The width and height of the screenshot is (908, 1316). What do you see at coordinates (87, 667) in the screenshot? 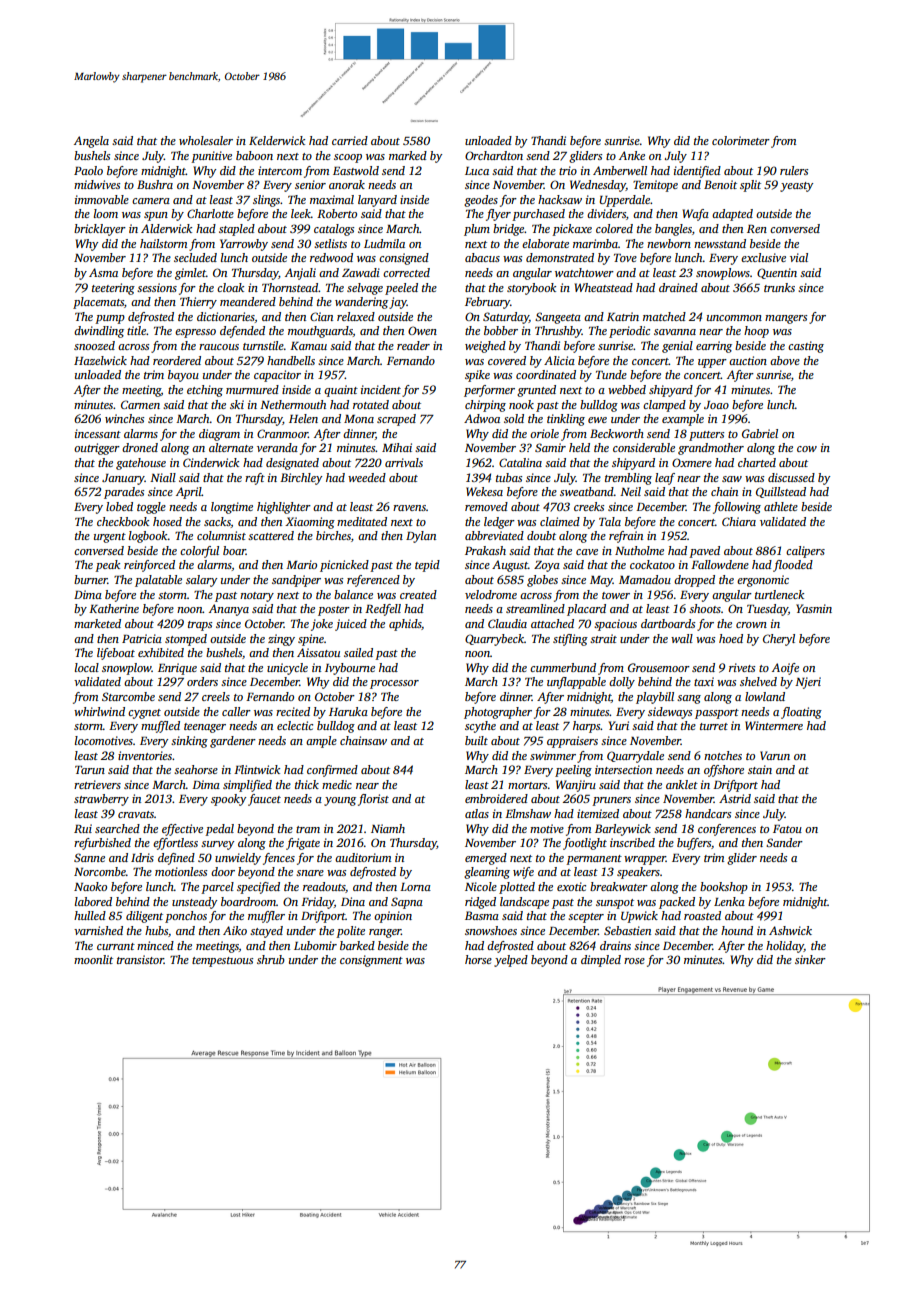
I see `local` at bounding box center [87, 667].
